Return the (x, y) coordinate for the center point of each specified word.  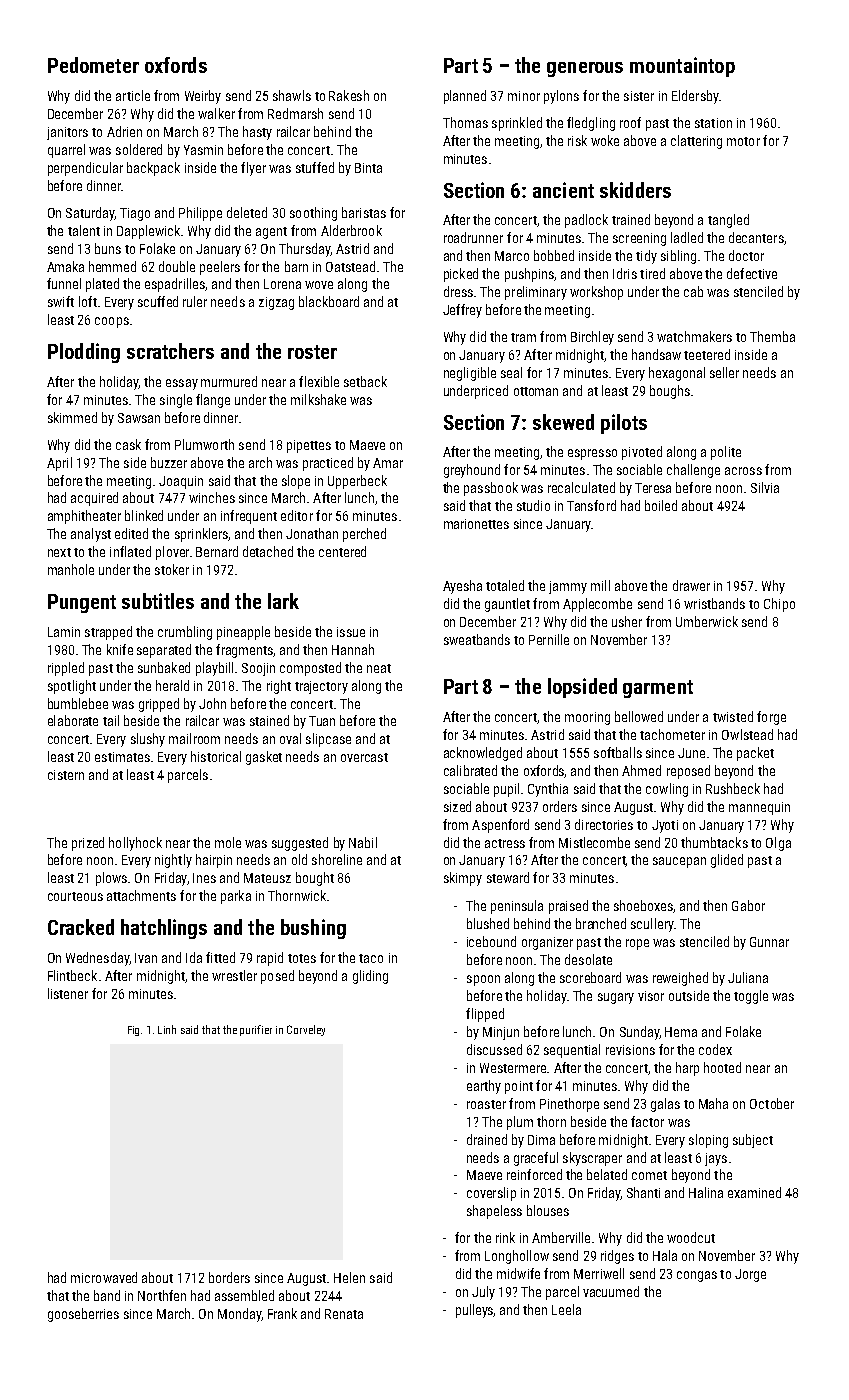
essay (182, 384)
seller (724, 372)
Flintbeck (72, 975)
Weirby (203, 97)
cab (693, 291)
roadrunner (473, 237)
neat (379, 668)
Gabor (748, 905)
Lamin (64, 632)
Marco (512, 256)
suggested (300, 844)
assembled (244, 1295)
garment (658, 689)
